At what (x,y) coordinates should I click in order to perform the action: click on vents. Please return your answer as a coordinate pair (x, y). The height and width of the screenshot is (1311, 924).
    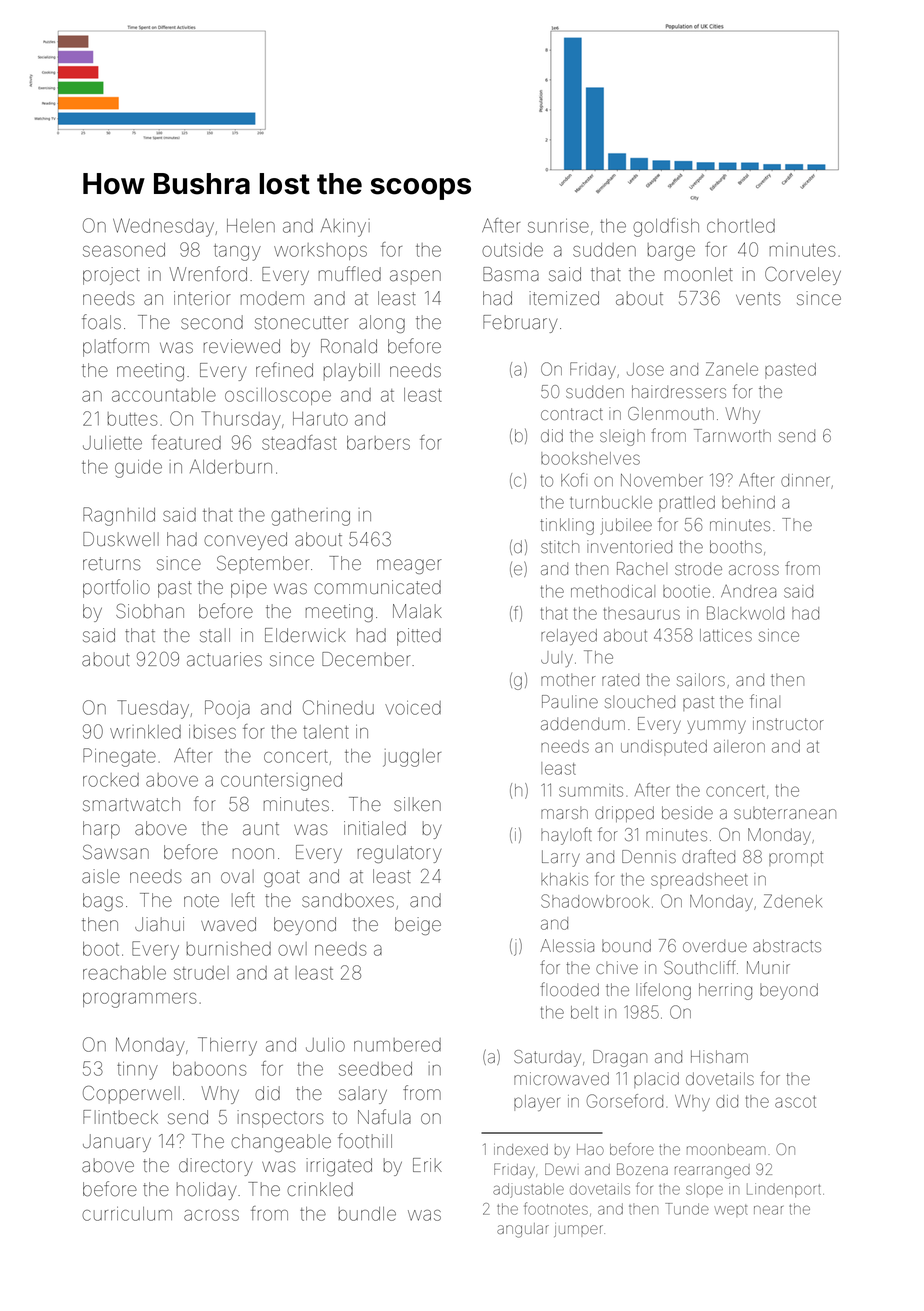
    Looking at the image, I should click on (758, 299).
